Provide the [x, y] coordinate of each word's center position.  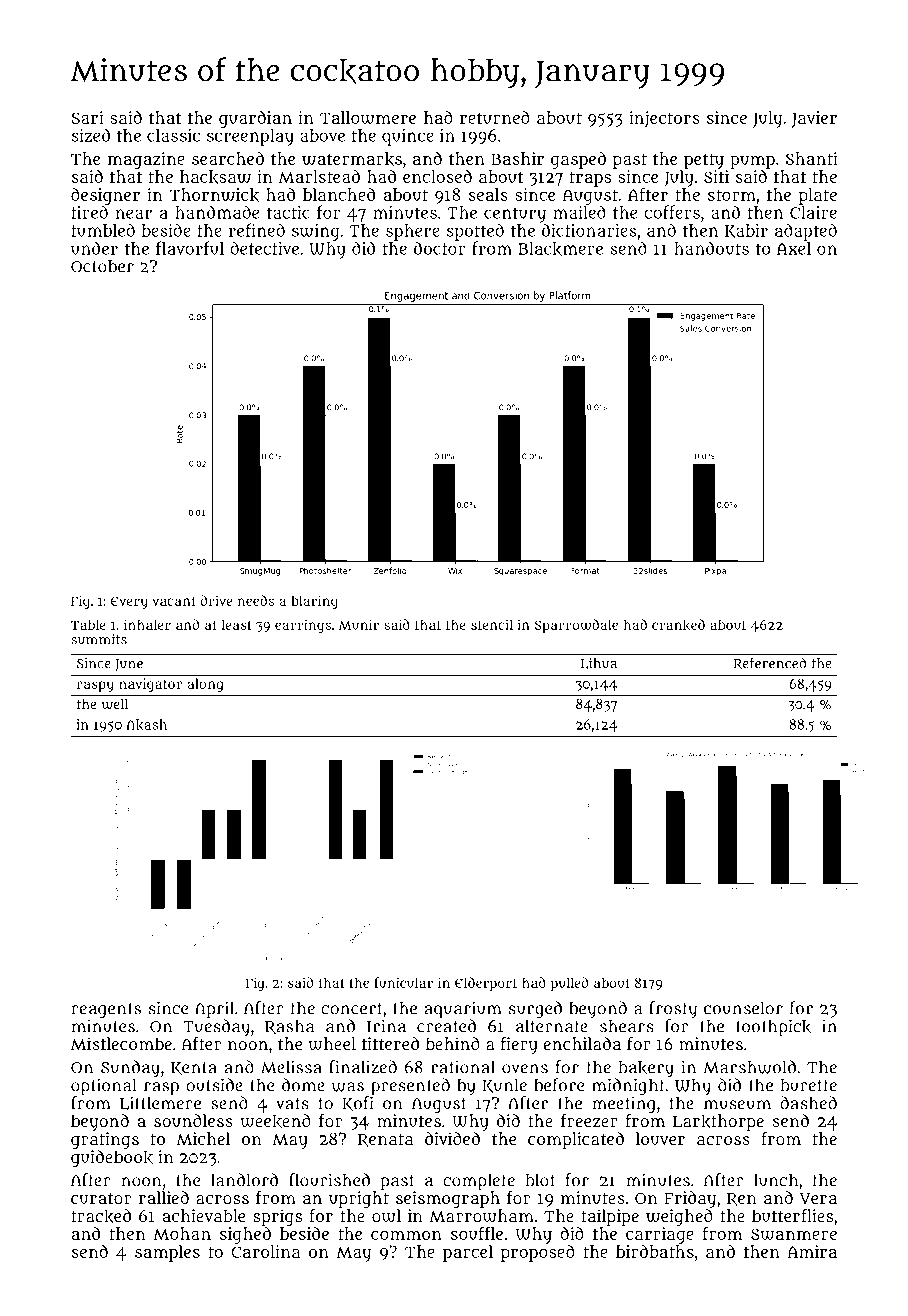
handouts [711, 248]
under [94, 248]
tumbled [103, 230]
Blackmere [560, 249]
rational [463, 1067]
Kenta [194, 1068]
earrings [303, 626]
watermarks [352, 159]
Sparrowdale [576, 626]
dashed [808, 1103]
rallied [164, 1197]
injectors [664, 119]
